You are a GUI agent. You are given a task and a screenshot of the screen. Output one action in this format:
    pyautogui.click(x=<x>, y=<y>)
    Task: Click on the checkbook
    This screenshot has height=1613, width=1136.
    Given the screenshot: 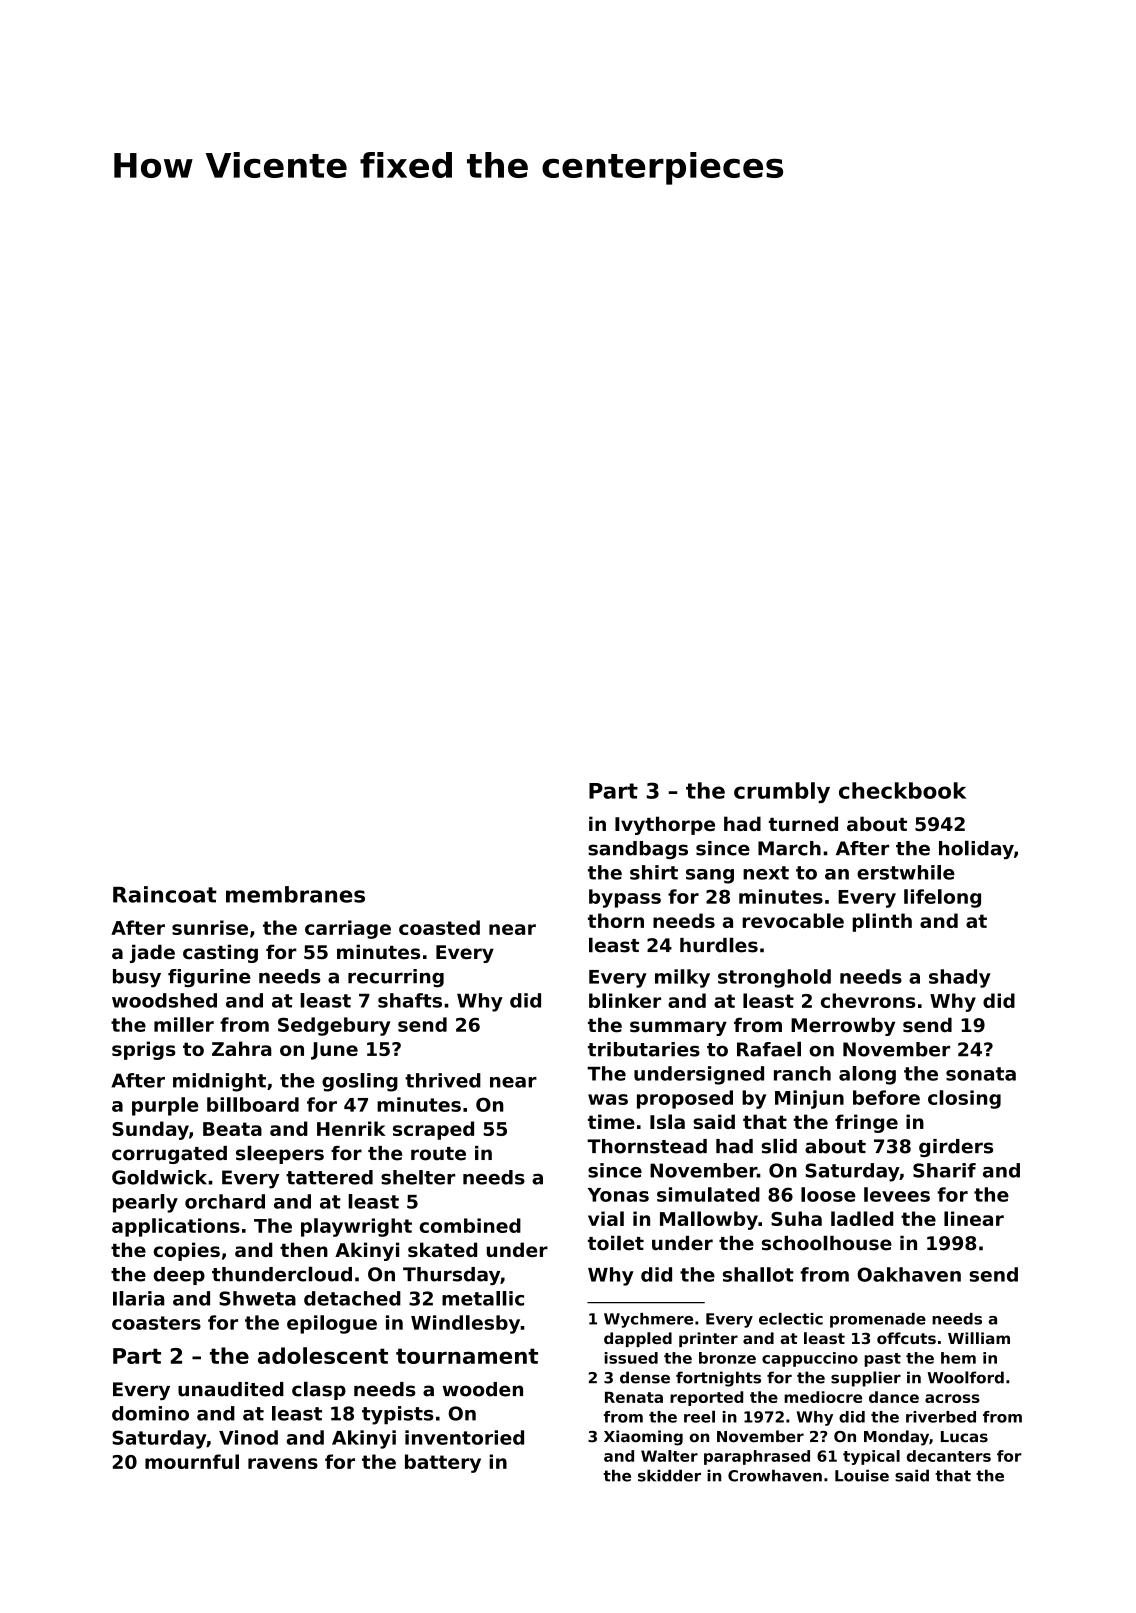 What is the action you would take?
    pyautogui.click(x=902, y=790)
